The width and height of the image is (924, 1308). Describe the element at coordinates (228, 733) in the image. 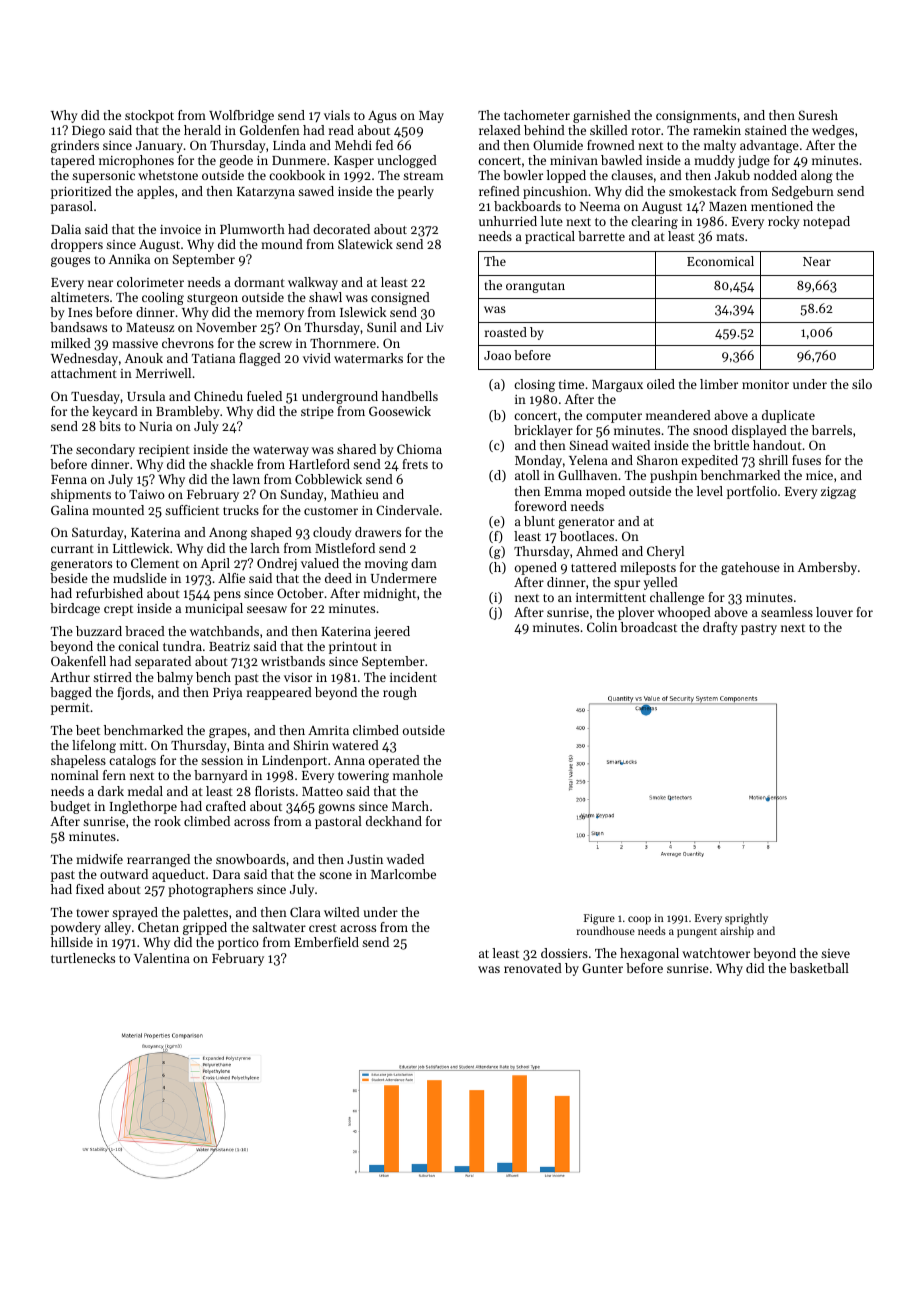

I see `grapes` at that location.
